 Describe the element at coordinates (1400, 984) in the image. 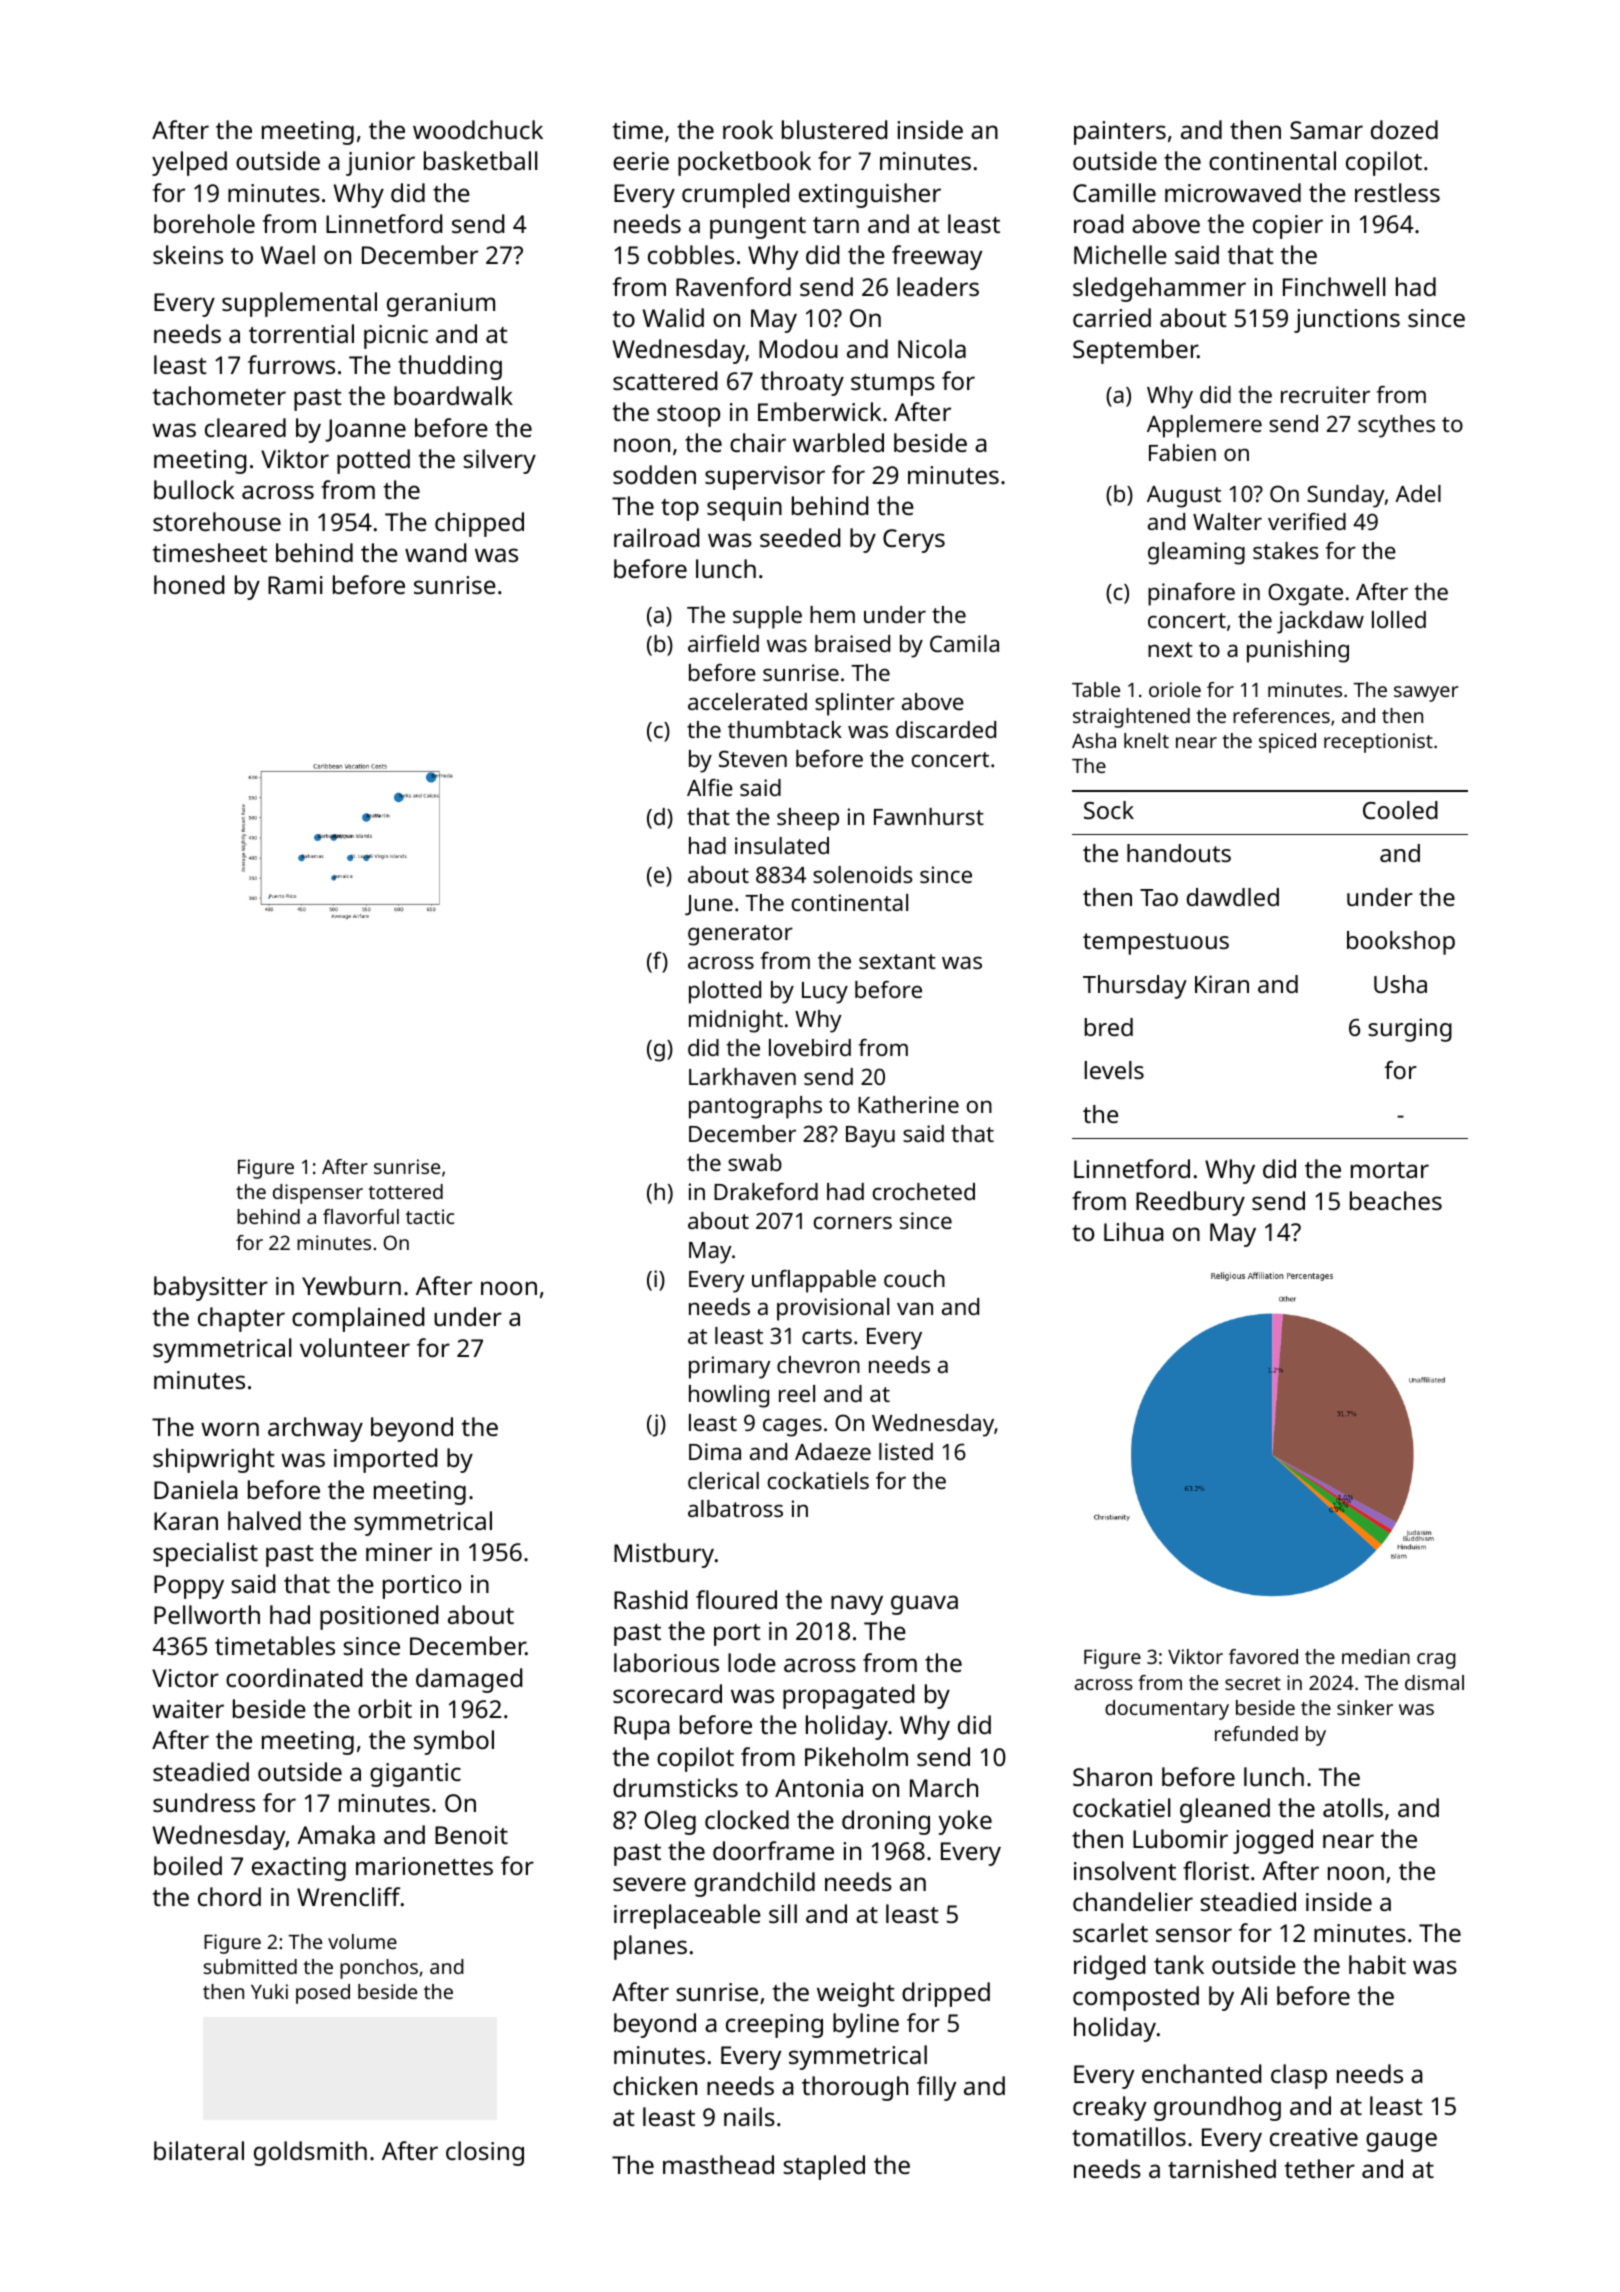

I see `Usha` at that location.
